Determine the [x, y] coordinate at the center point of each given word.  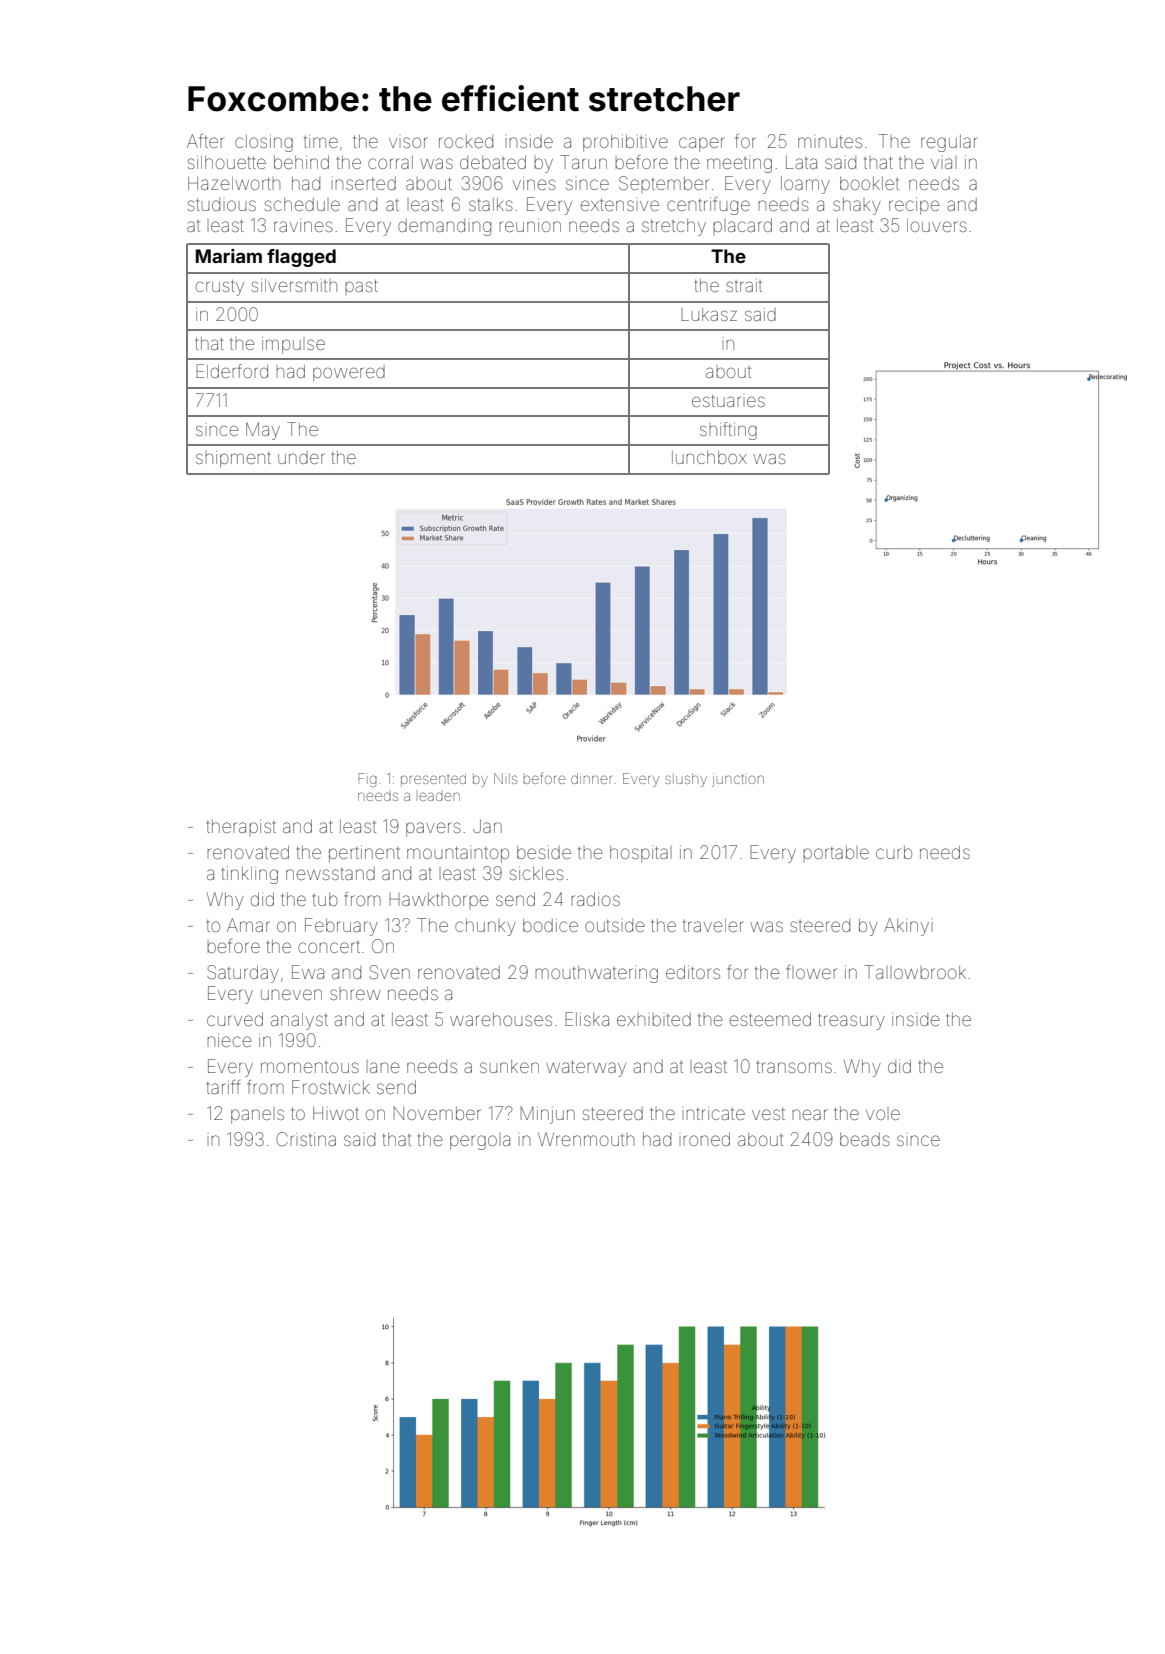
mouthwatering [596, 974]
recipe [914, 207]
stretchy [674, 227]
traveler [713, 925]
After [205, 141]
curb [894, 852]
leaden [439, 796]
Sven [389, 972]
